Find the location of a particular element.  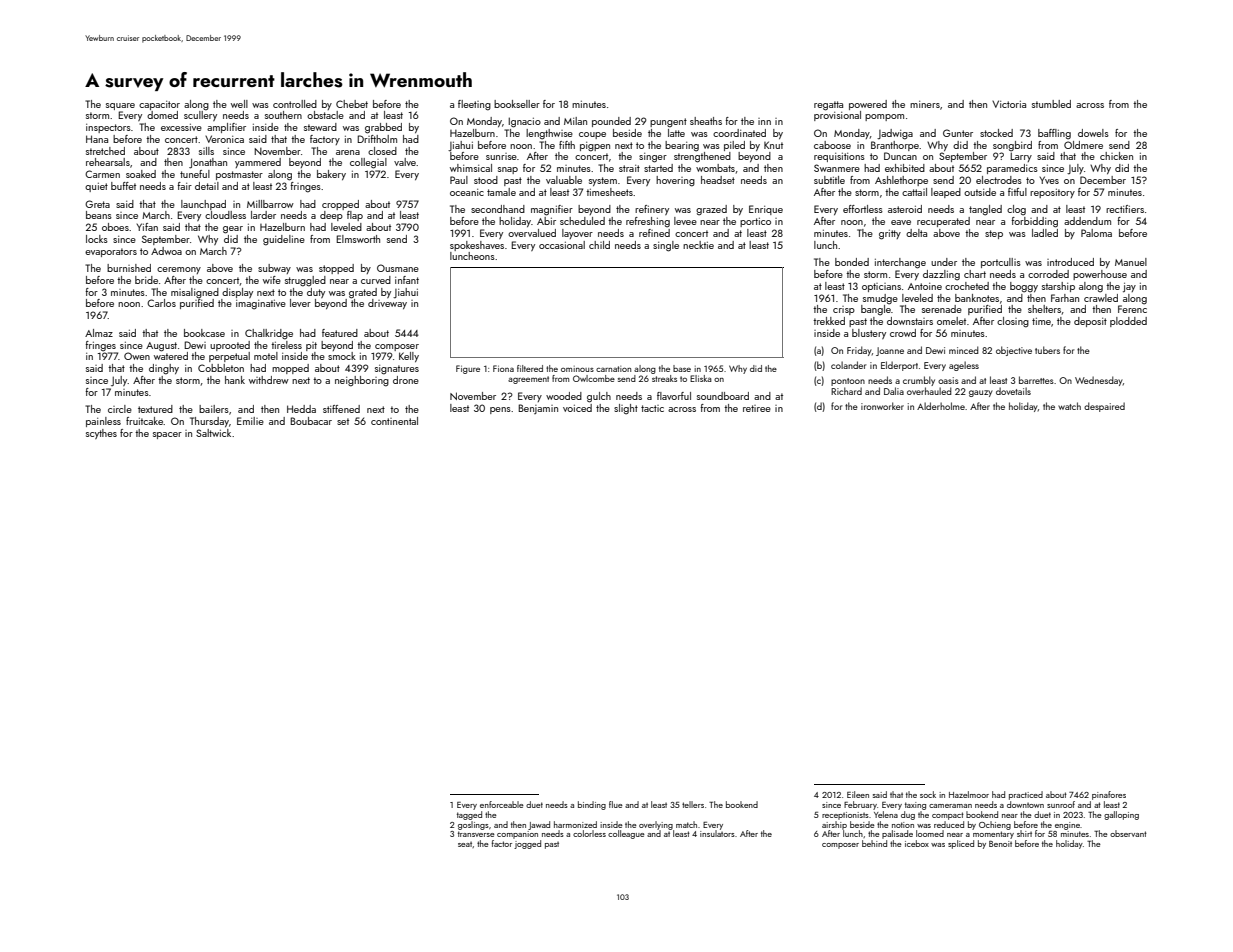

Eileen is located at coordinates (858, 794).
